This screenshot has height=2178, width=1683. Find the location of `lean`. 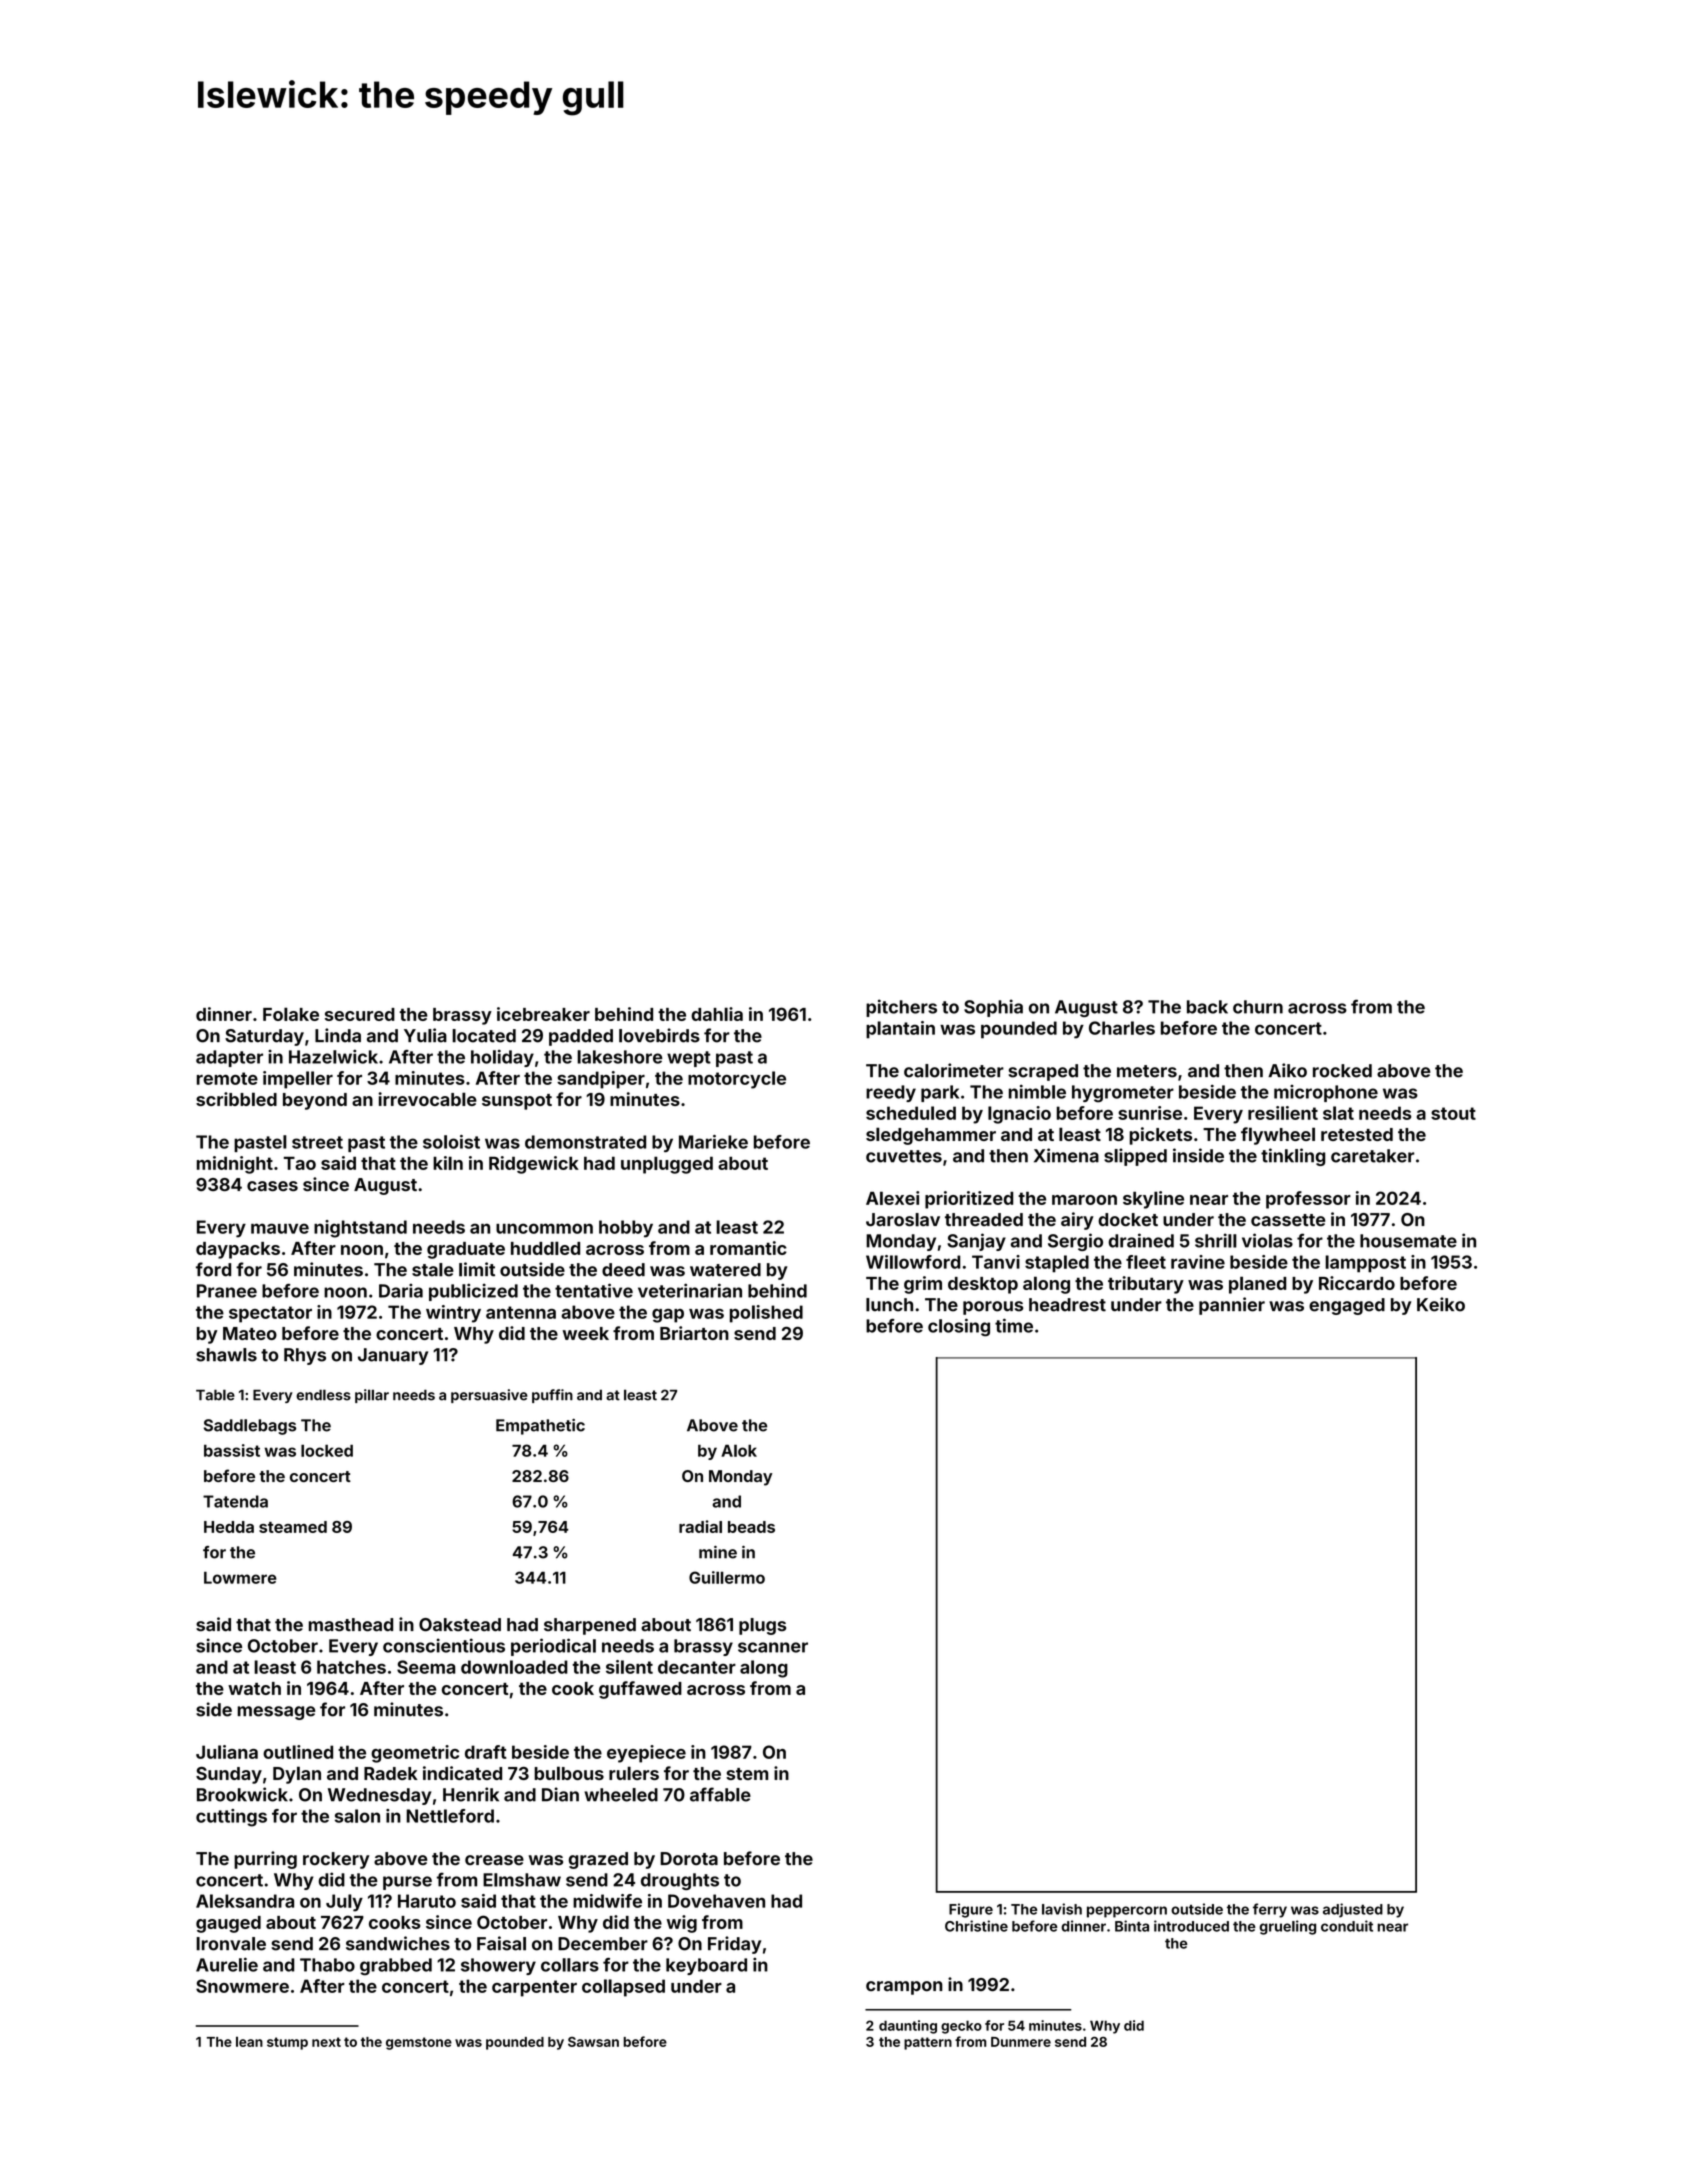

lean is located at coordinates (249, 2042).
